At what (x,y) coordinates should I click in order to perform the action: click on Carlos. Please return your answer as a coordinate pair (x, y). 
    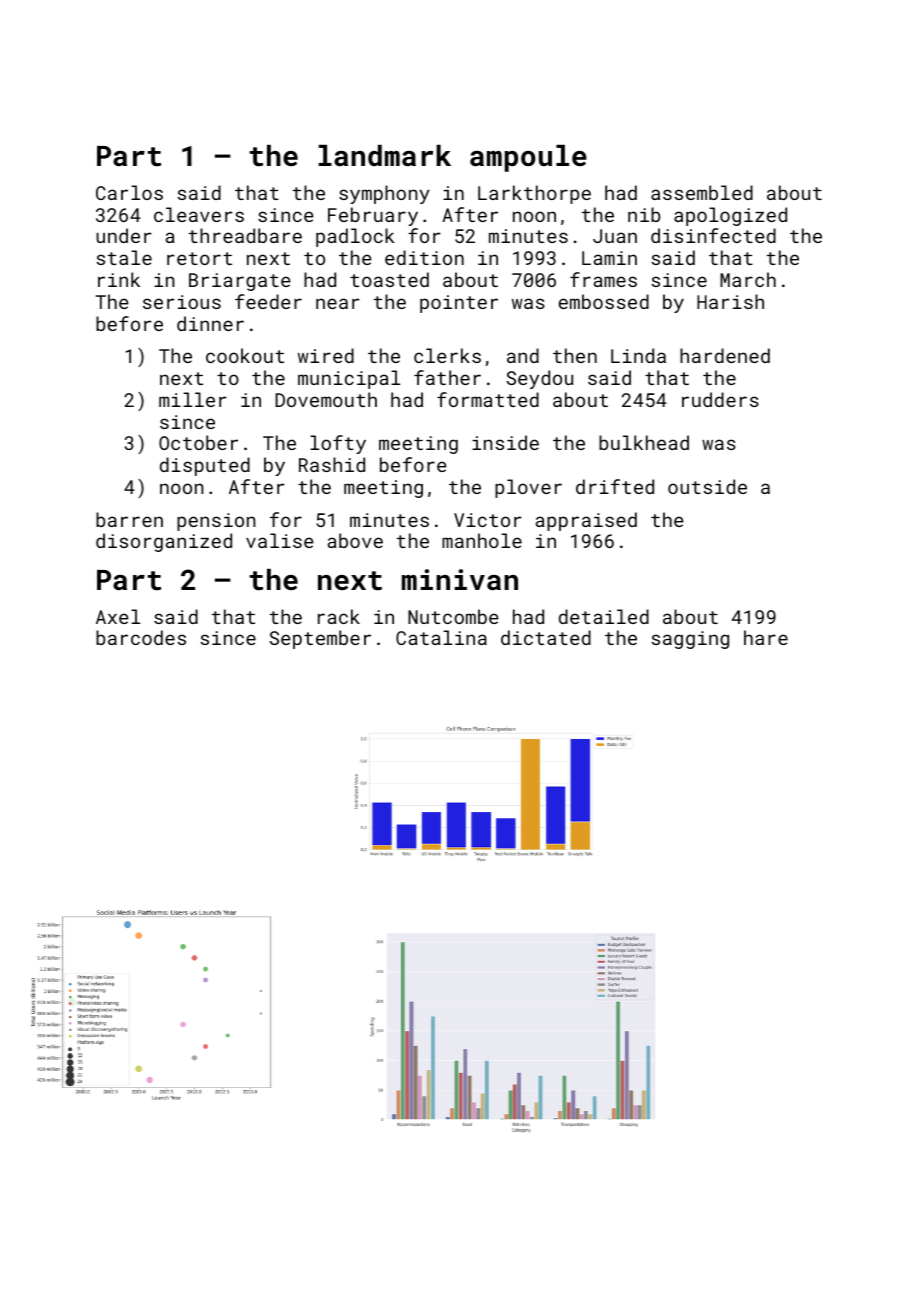
    Looking at the image, I should click on (129, 192).
